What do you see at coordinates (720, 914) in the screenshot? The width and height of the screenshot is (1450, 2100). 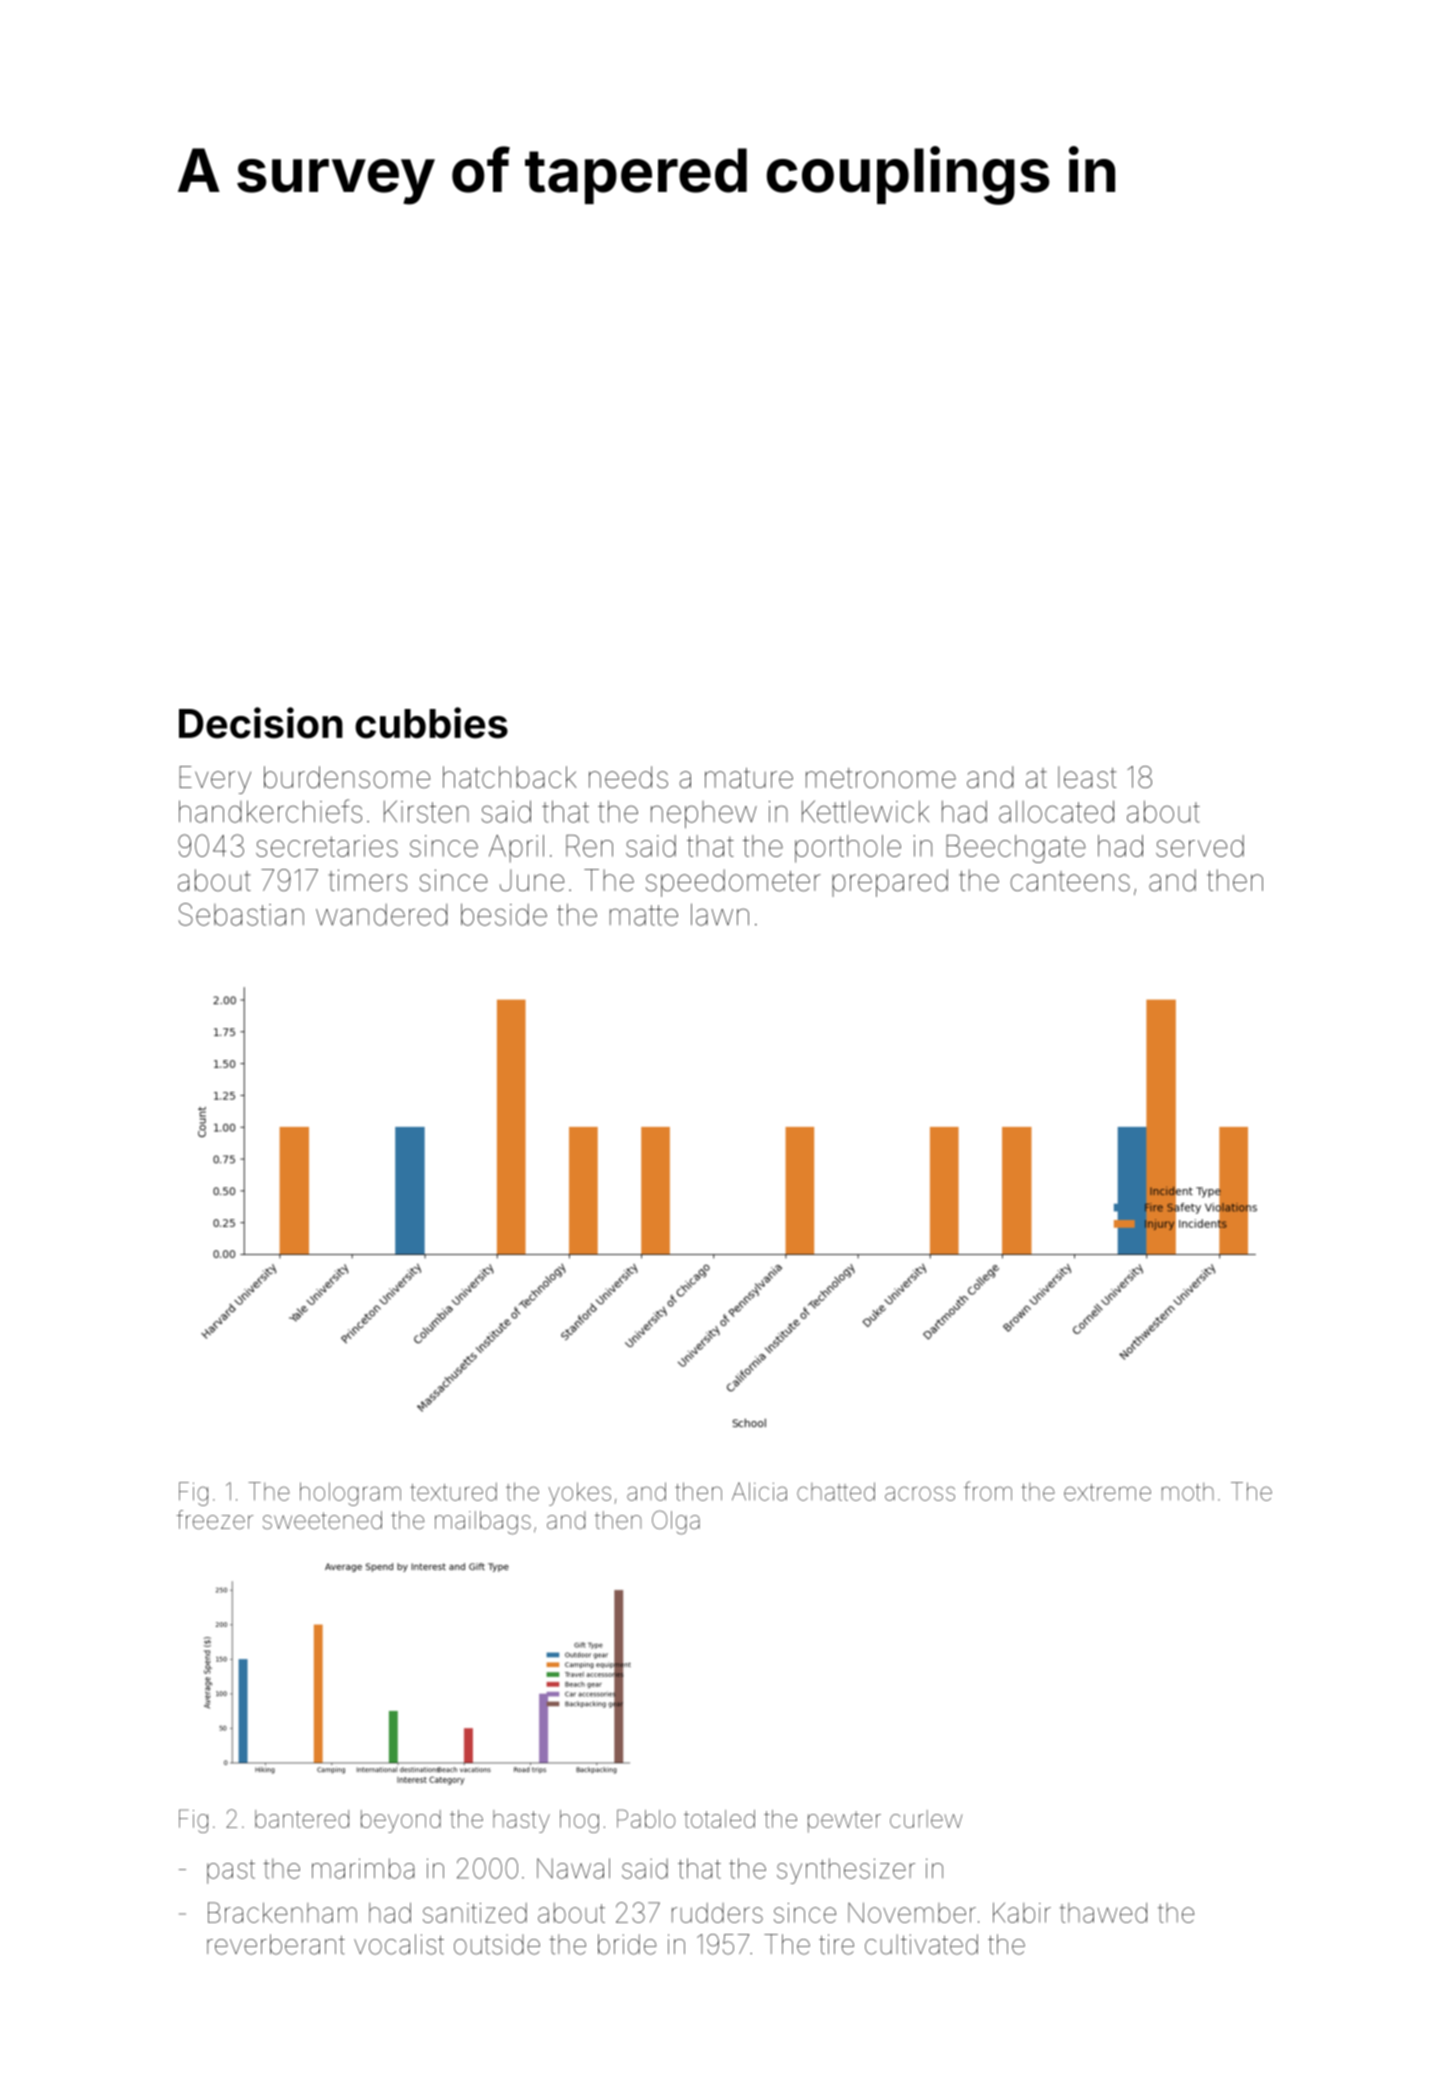 I see `lawn` at bounding box center [720, 914].
